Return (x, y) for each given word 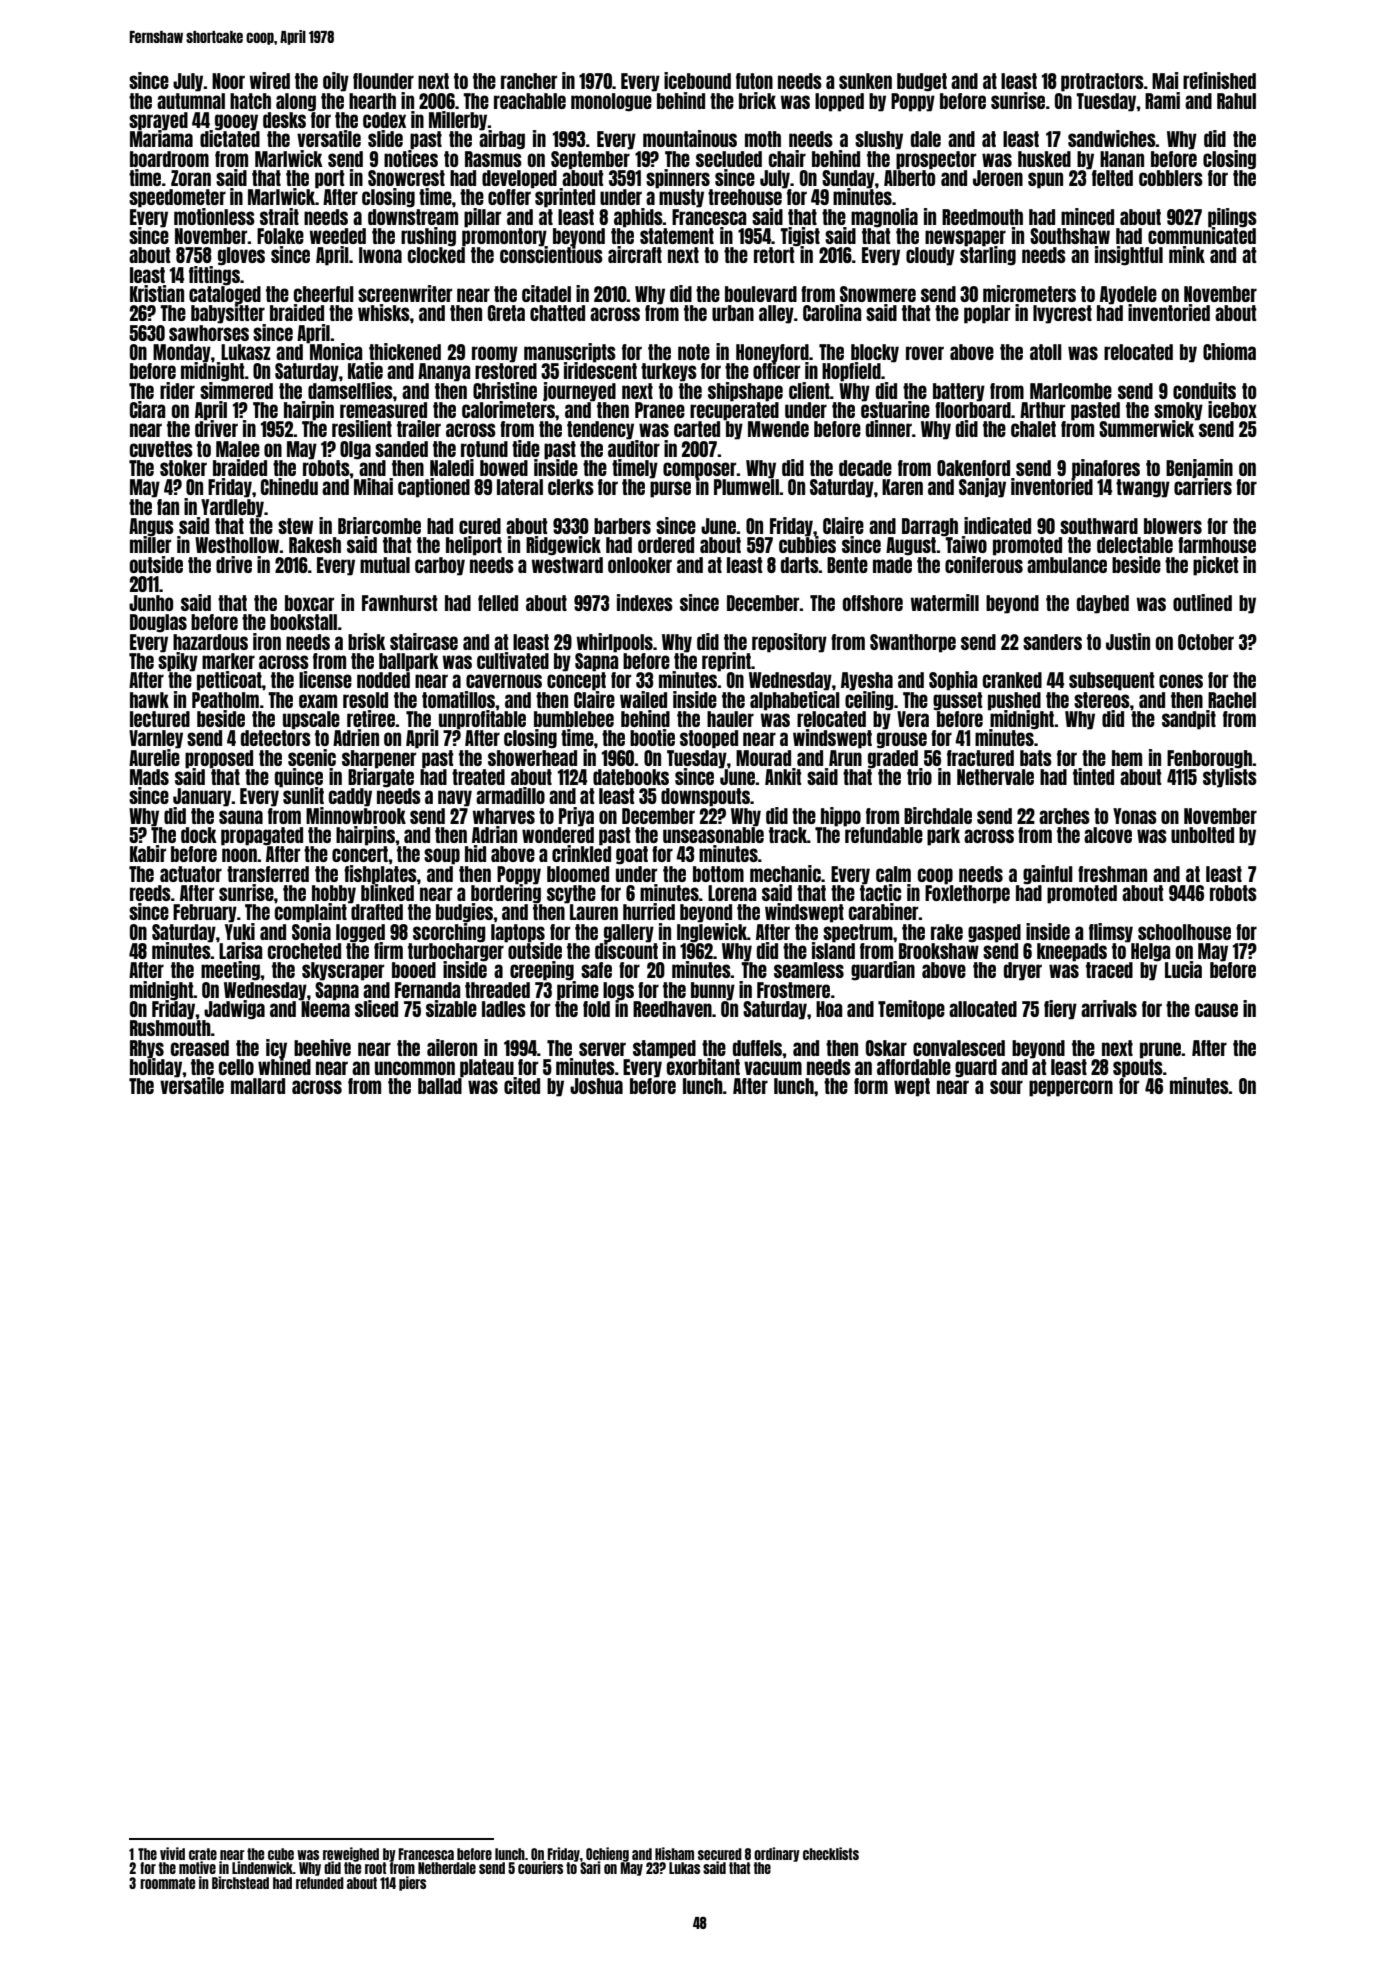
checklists (831, 1853)
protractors (1102, 82)
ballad (440, 1086)
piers (412, 1883)
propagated (262, 836)
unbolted (1202, 835)
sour (1006, 1087)
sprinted (564, 198)
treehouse (745, 197)
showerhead (532, 758)
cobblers (1171, 178)
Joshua (596, 1086)
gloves (241, 256)
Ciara (147, 409)
